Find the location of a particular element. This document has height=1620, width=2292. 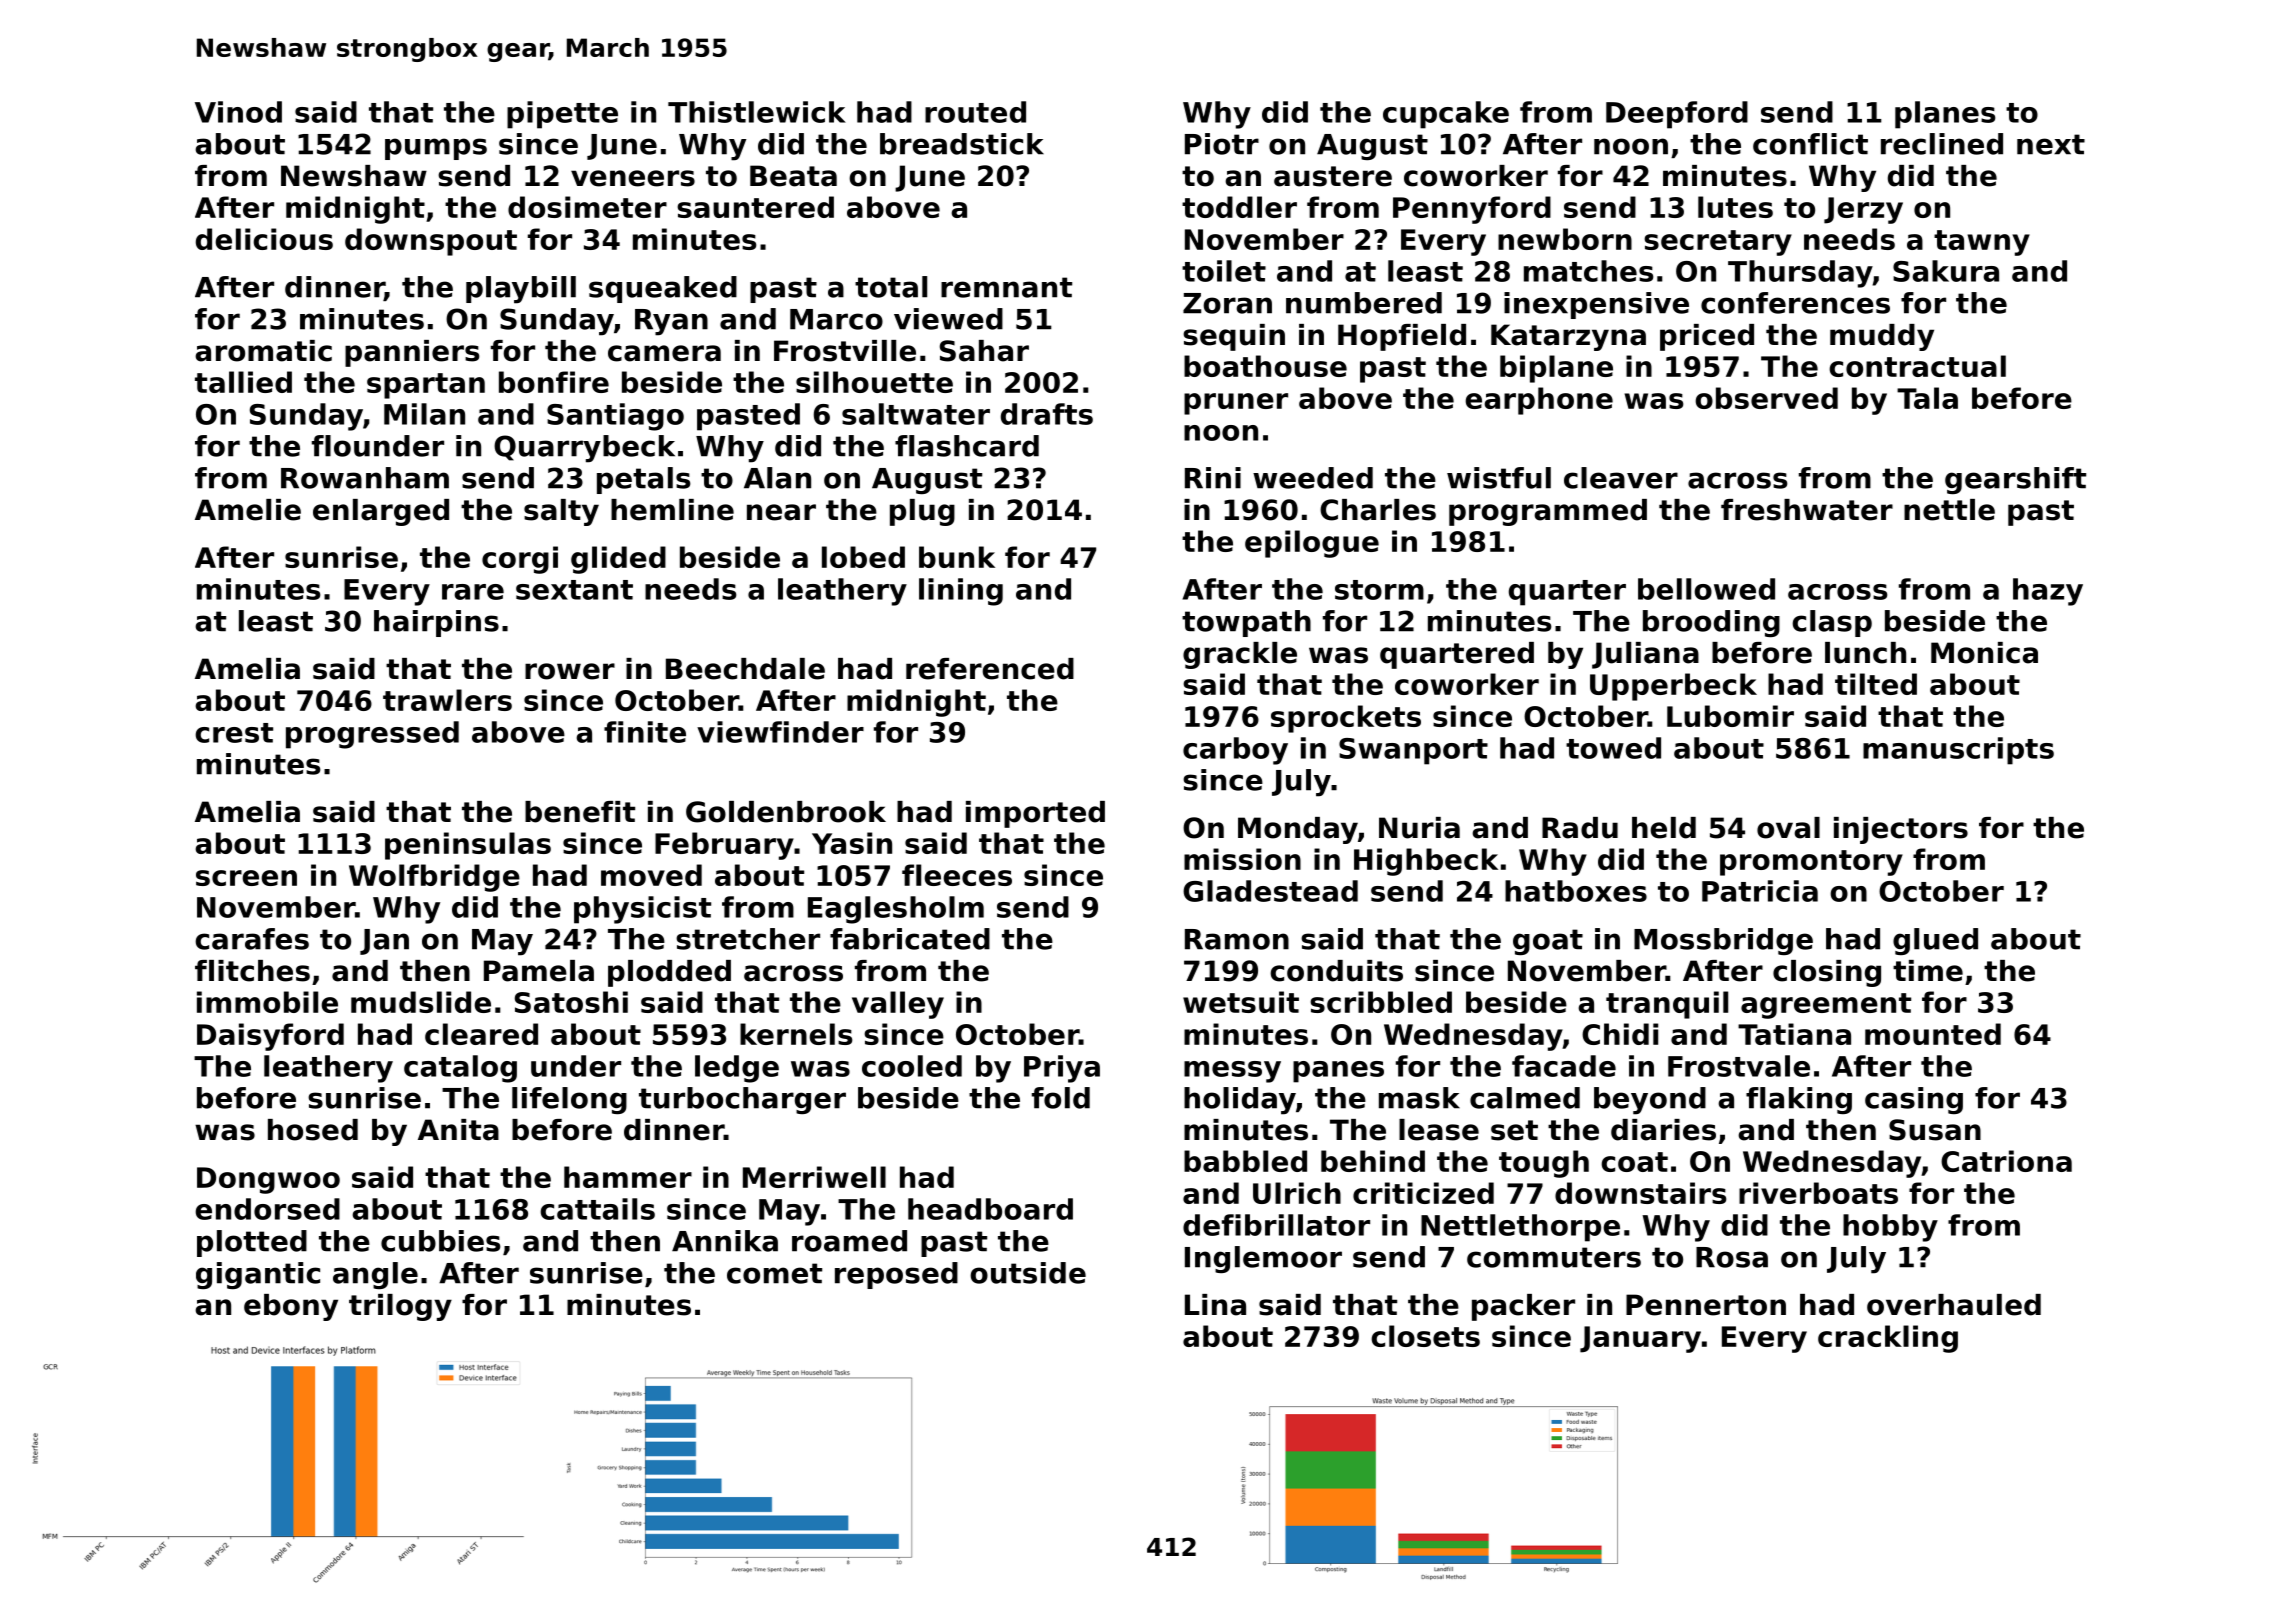

Vinod is located at coordinates (238, 112).
